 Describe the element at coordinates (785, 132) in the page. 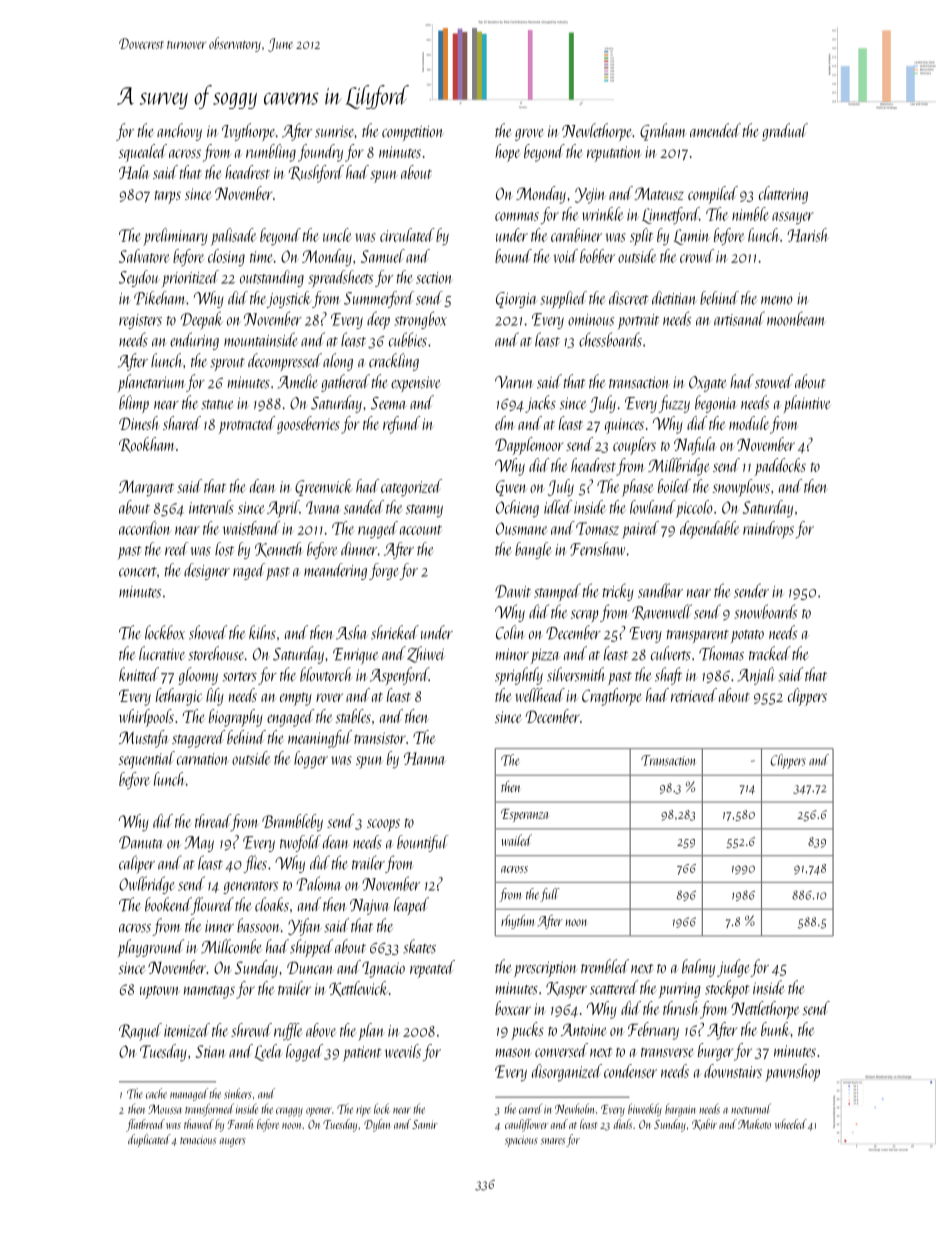

I see `gradual` at that location.
